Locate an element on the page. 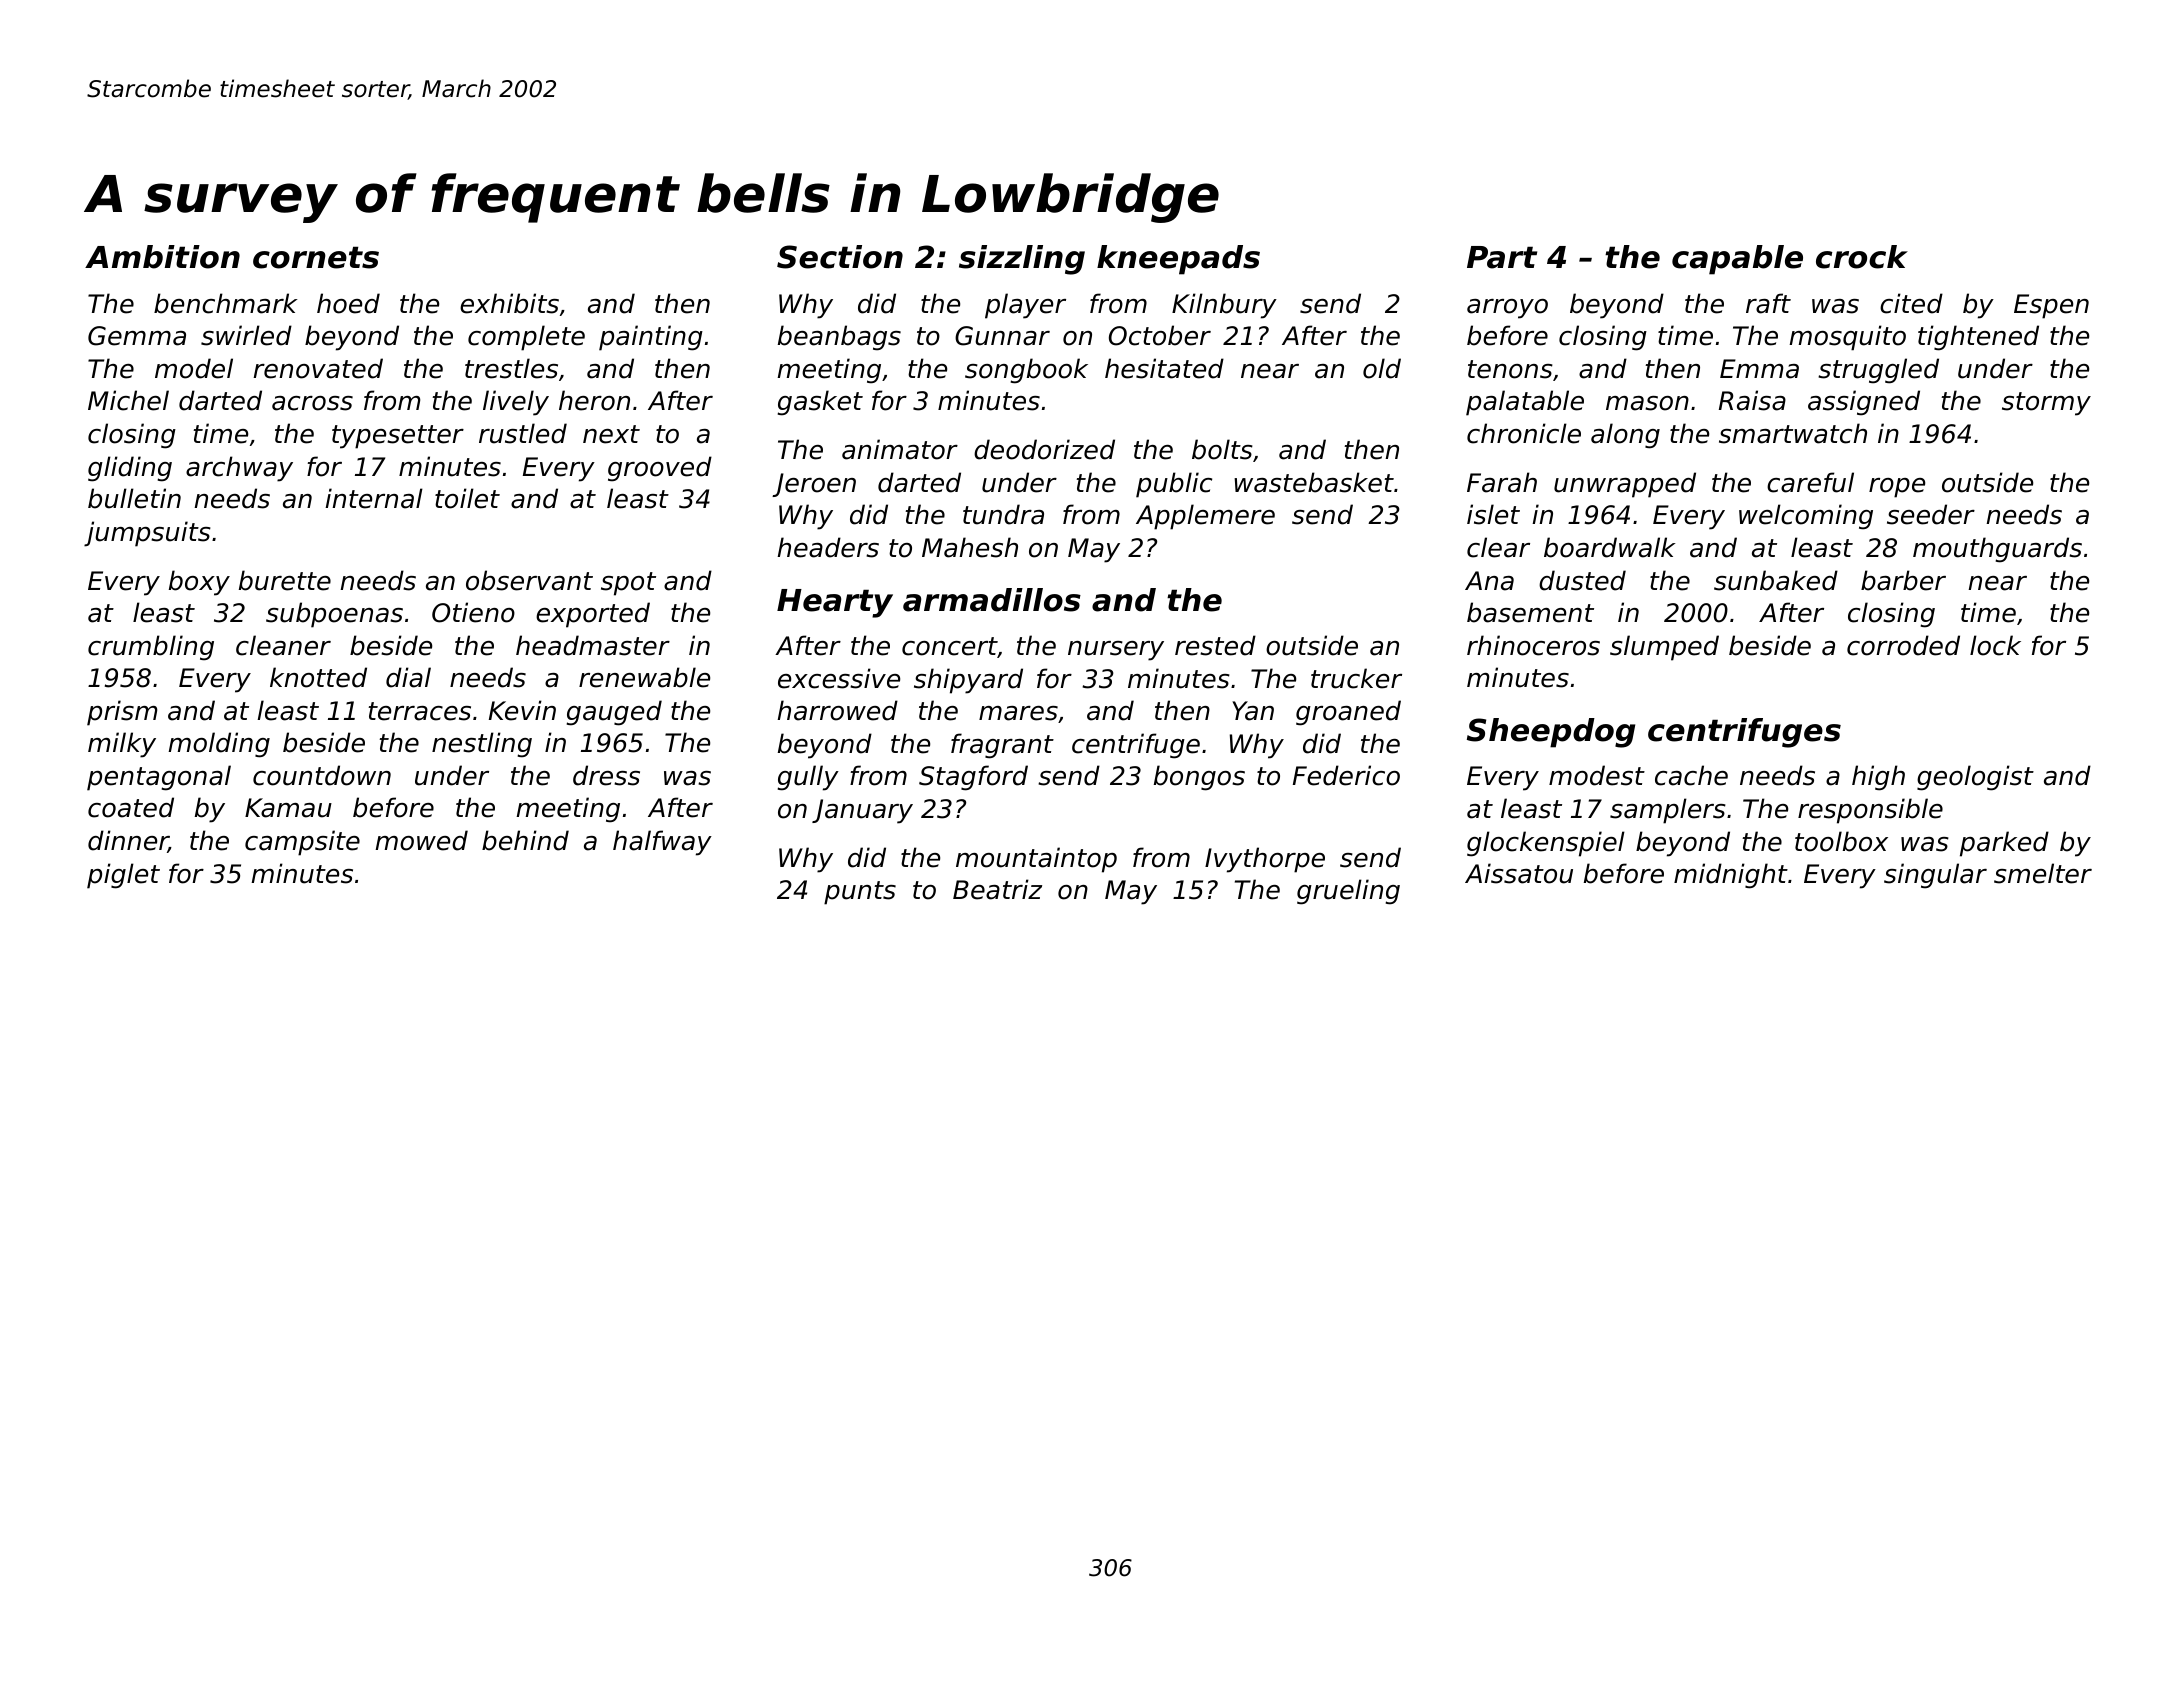 The image size is (2178, 1683). across is located at coordinates (312, 403).
